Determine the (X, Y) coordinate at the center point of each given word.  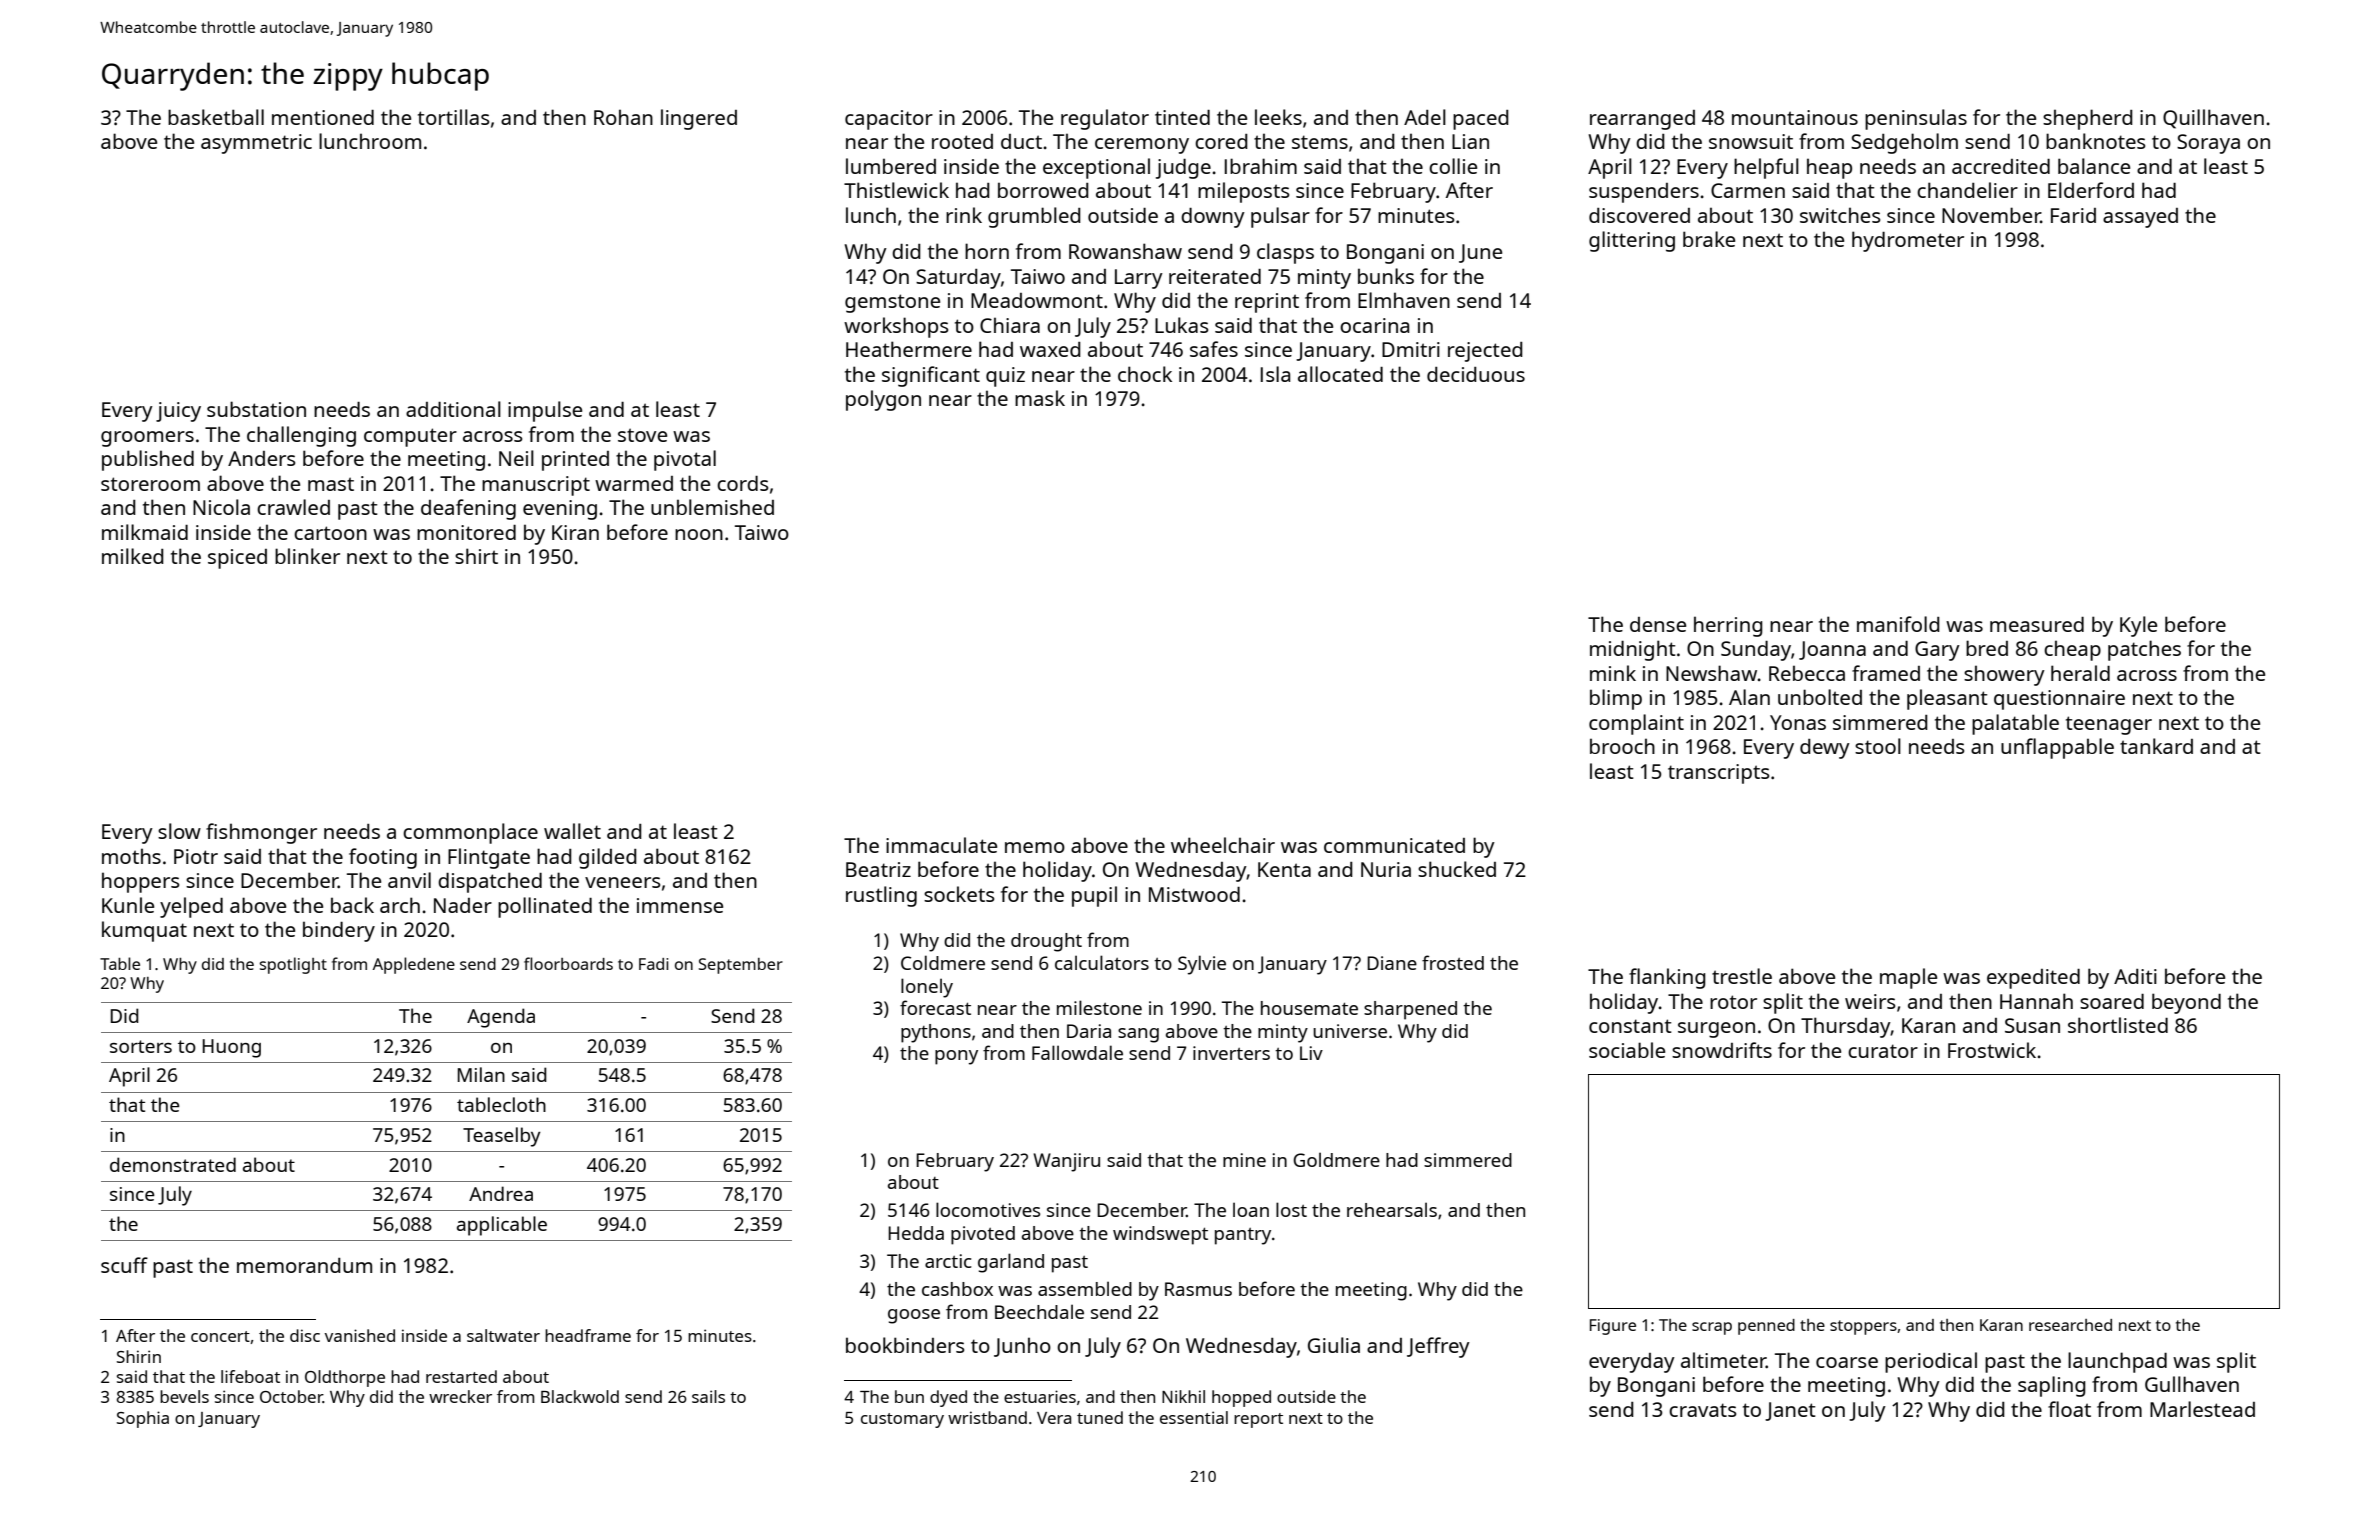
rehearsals (1392, 1209)
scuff (124, 1265)
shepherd (2088, 119)
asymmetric (256, 144)
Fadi (654, 964)
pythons (936, 1033)
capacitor (889, 120)
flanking (1667, 978)
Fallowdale (1077, 1052)
